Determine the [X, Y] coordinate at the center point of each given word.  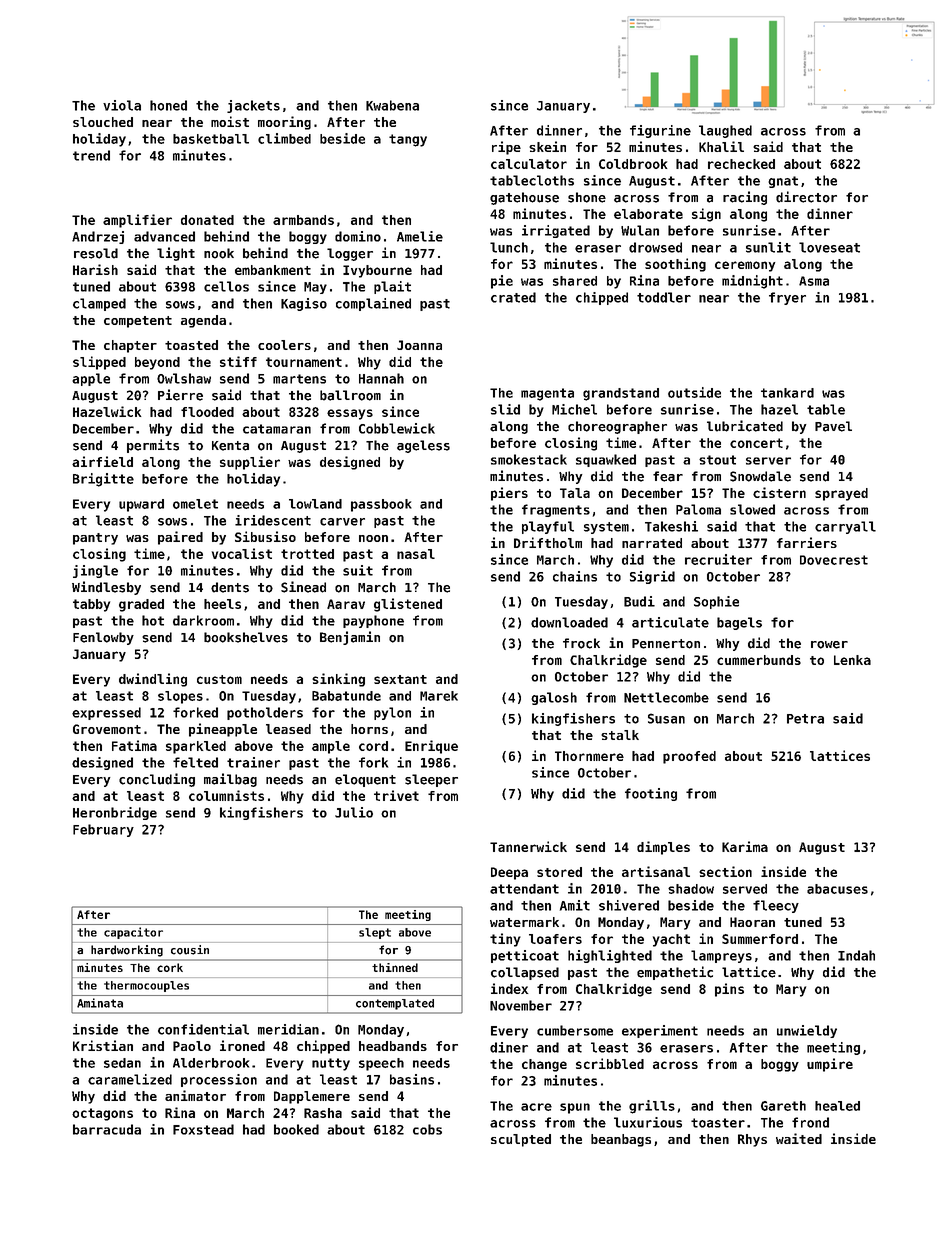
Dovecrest [834, 560]
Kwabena [392, 105]
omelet [195, 504]
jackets [253, 106]
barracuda [107, 1129]
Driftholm [548, 542]
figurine [660, 131]
